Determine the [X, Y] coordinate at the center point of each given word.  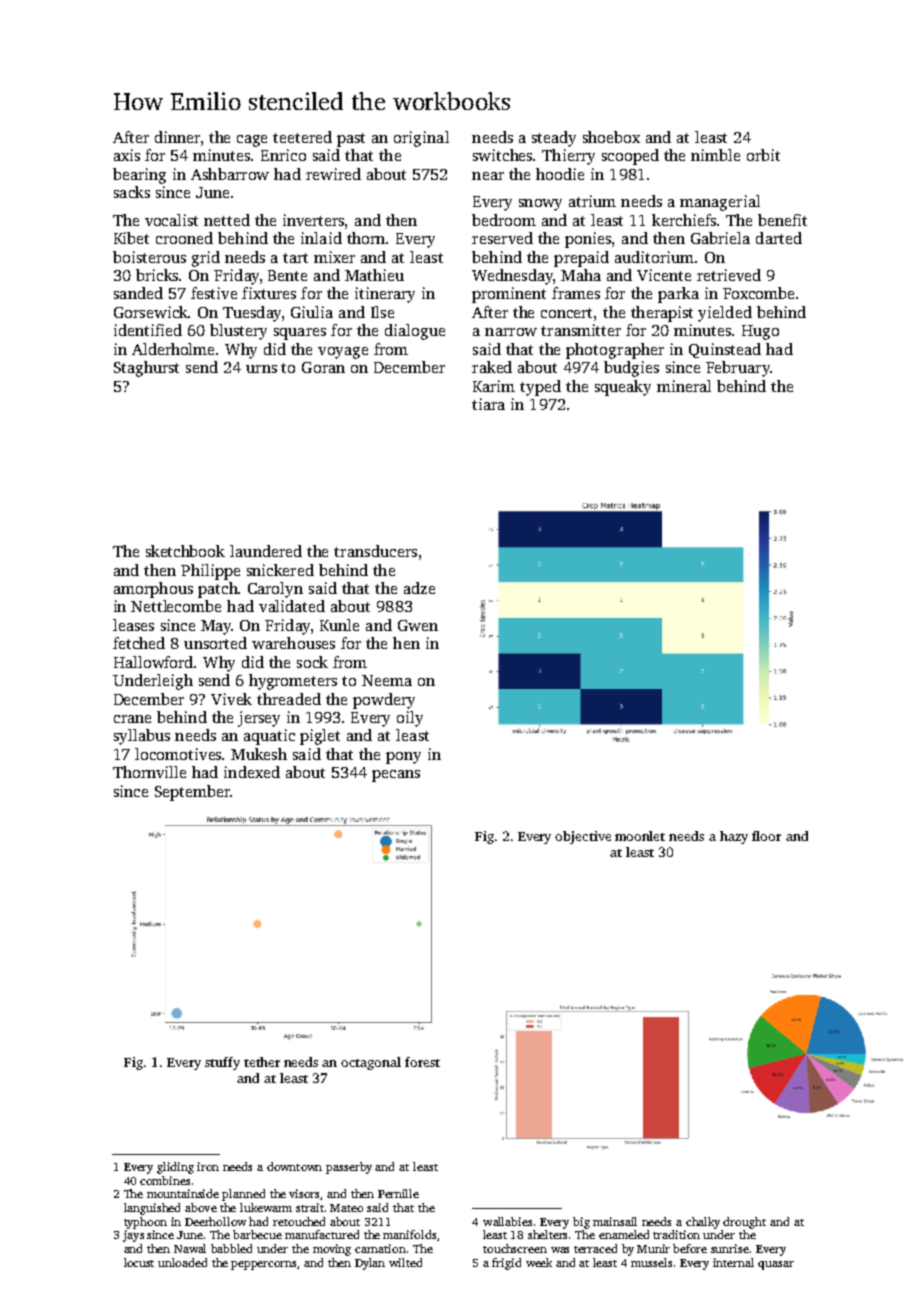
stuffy [222, 1063]
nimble [715, 155]
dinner [177, 137]
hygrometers [293, 682]
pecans [396, 776]
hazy [734, 837]
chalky [703, 1223]
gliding [175, 1168]
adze [419, 588]
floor [766, 836]
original [421, 139]
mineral [684, 386]
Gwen [418, 625]
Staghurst [146, 369]
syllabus [142, 737]
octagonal [371, 1063]
